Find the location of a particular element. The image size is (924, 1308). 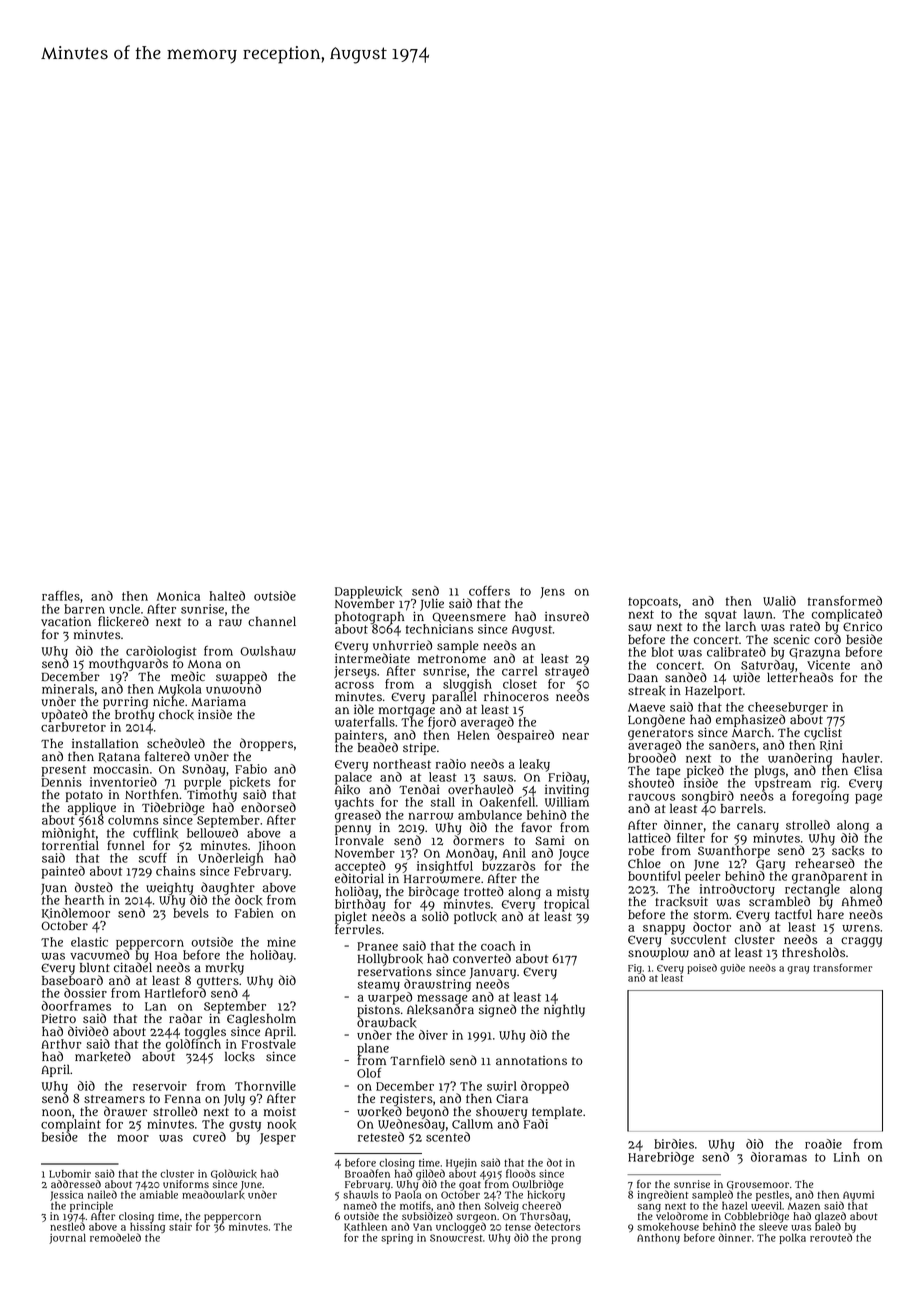

buzzards is located at coordinates (508, 866).
